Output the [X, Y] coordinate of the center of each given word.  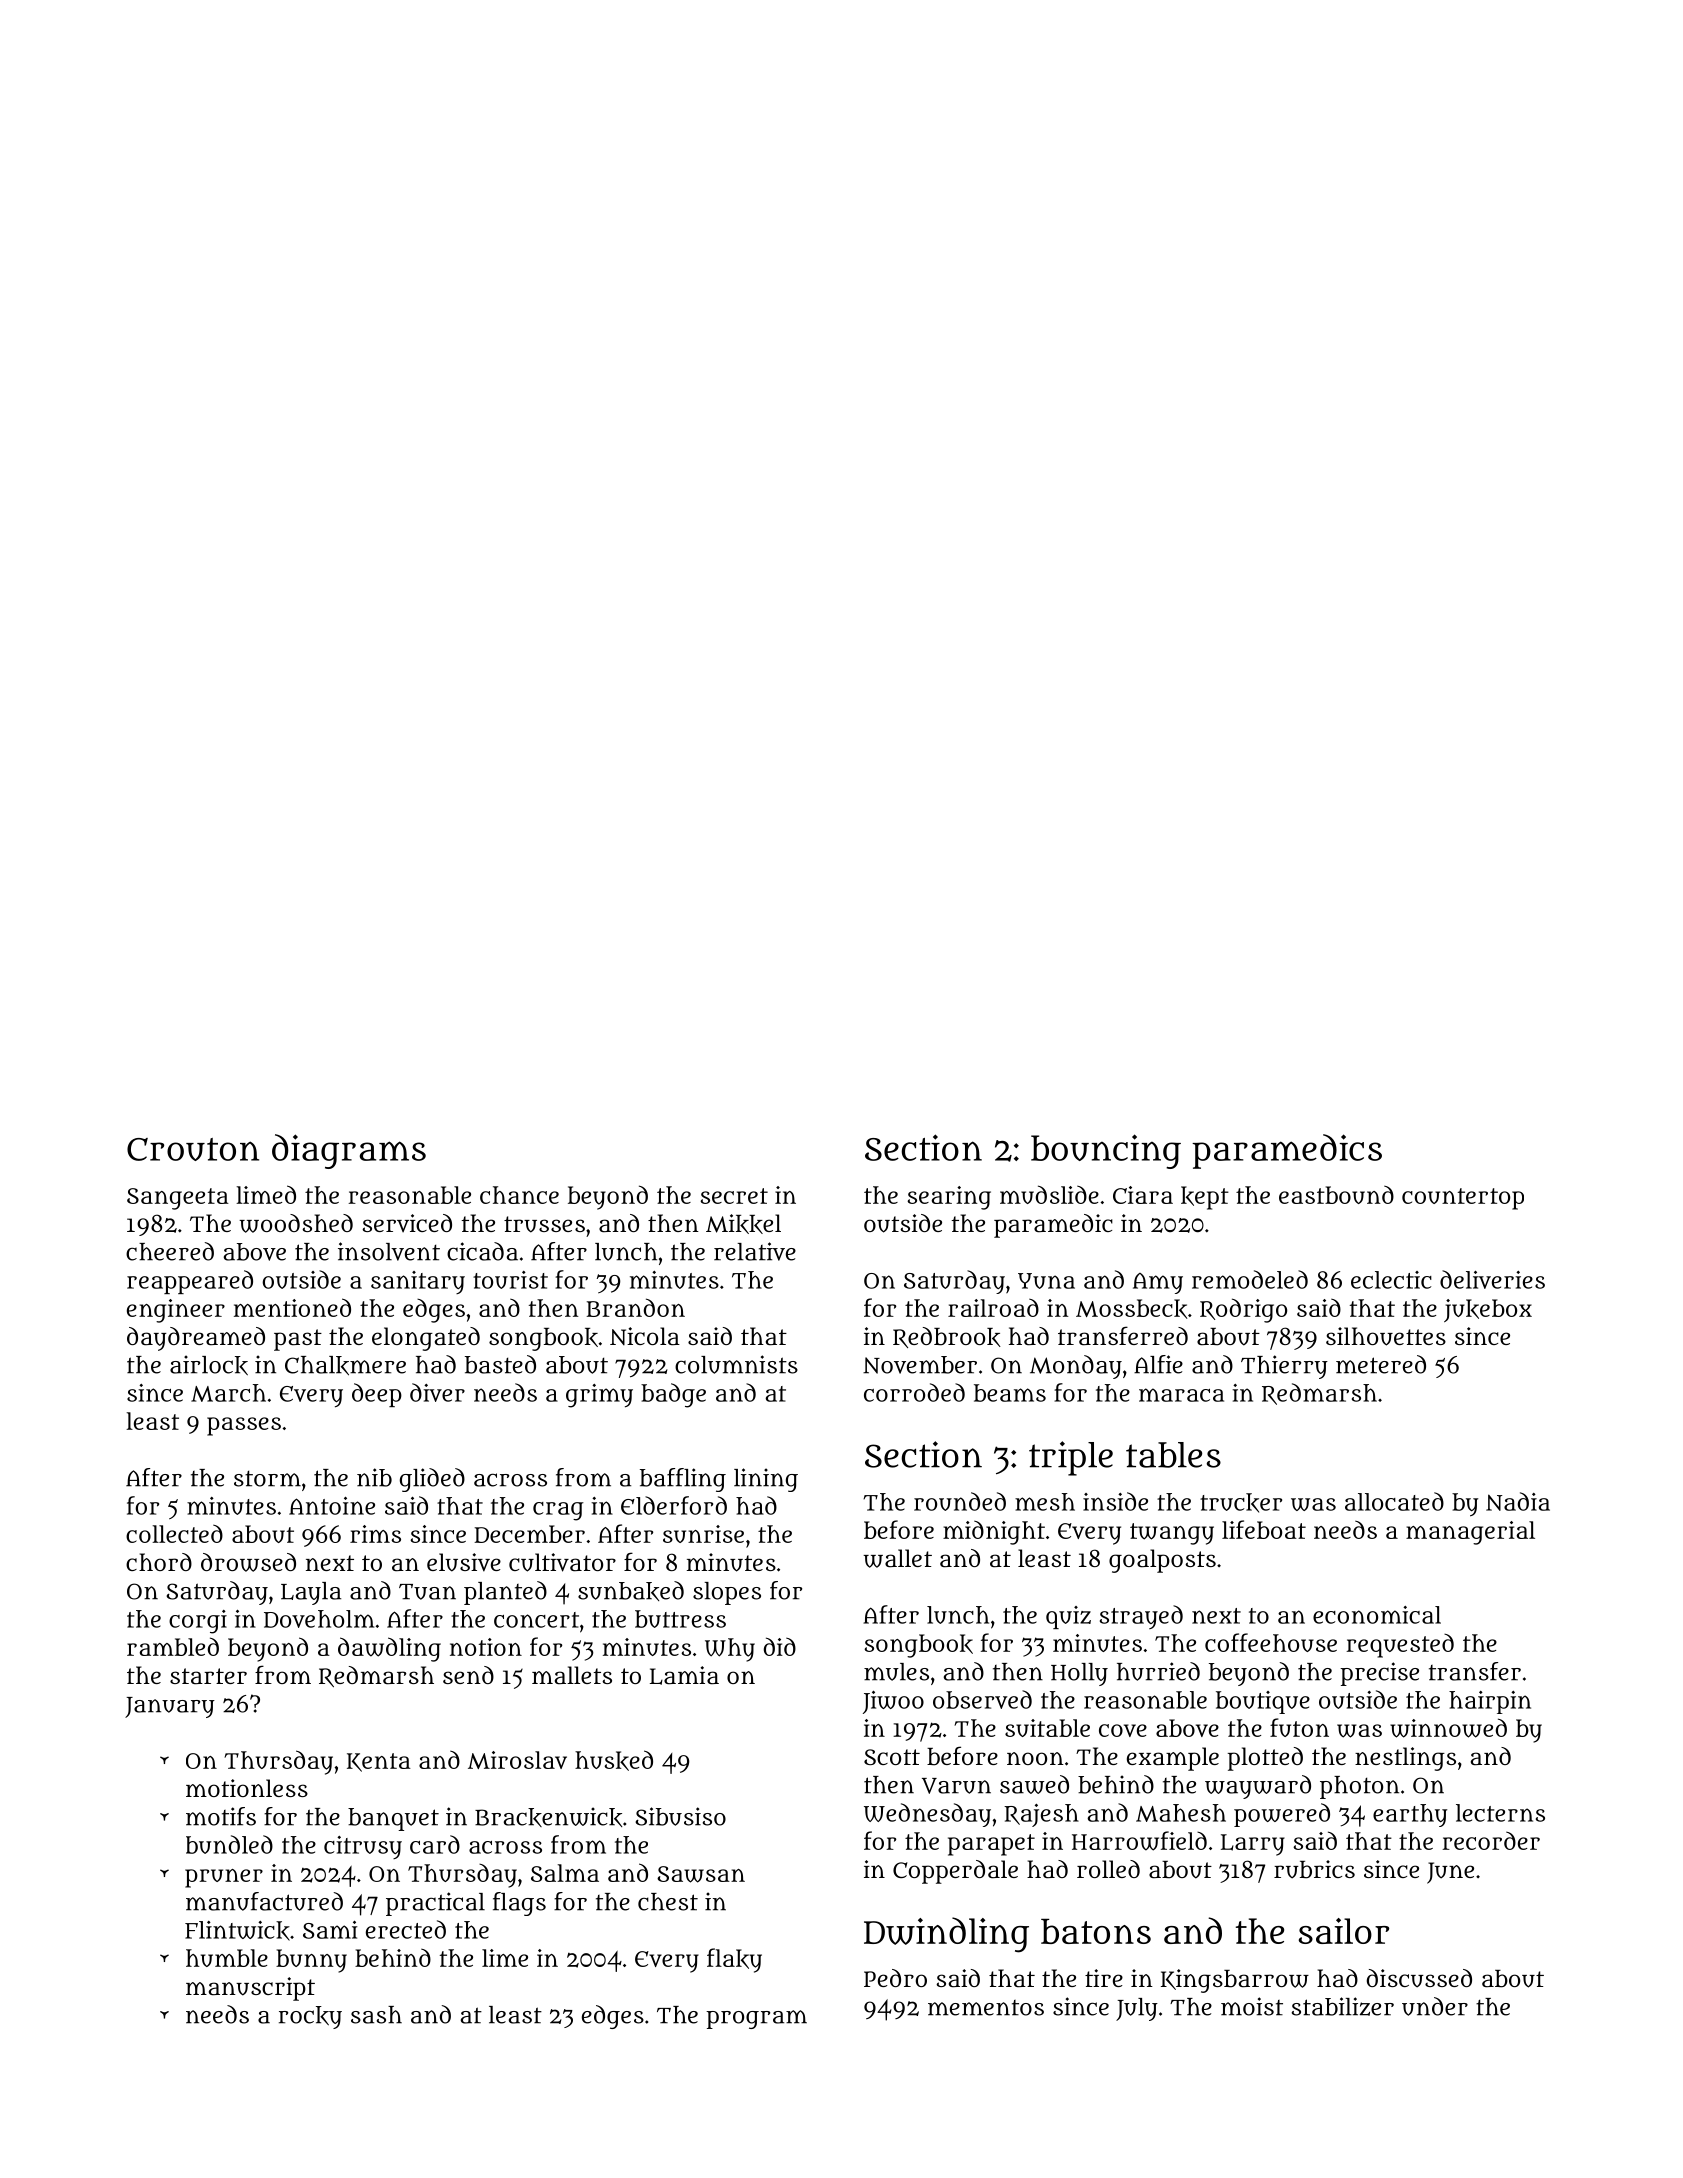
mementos [986, 2008]
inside [1115, 1501]
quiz [1068, 1617]
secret [734, 1196]
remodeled [1250, 1279]
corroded [914, 1392]
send [468, 1675]
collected [174, 1533]
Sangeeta [178, 1199]
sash [376, 2015]
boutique [1263, 1702]
